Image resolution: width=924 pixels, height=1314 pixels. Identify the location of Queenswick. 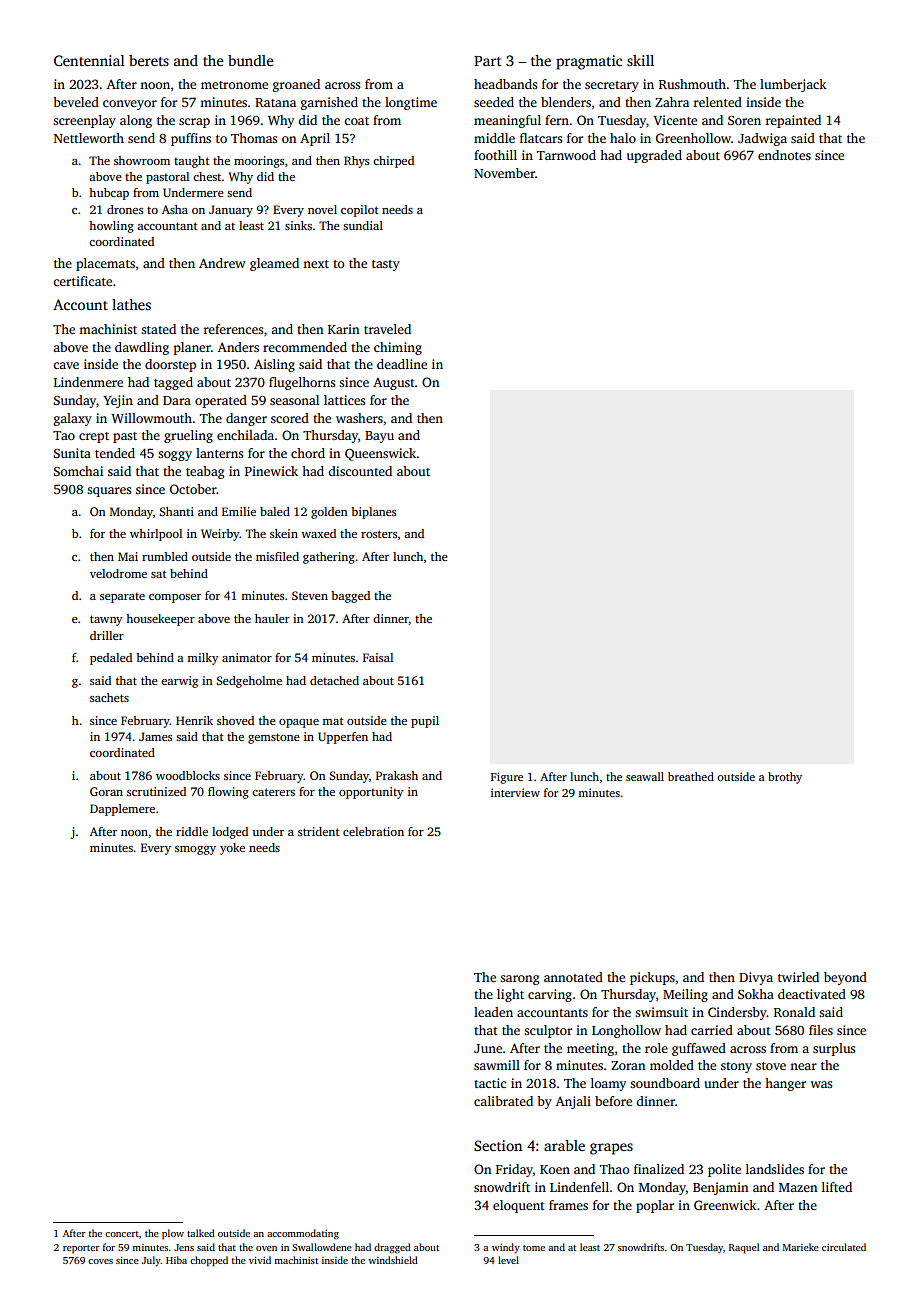
(381, 454).
